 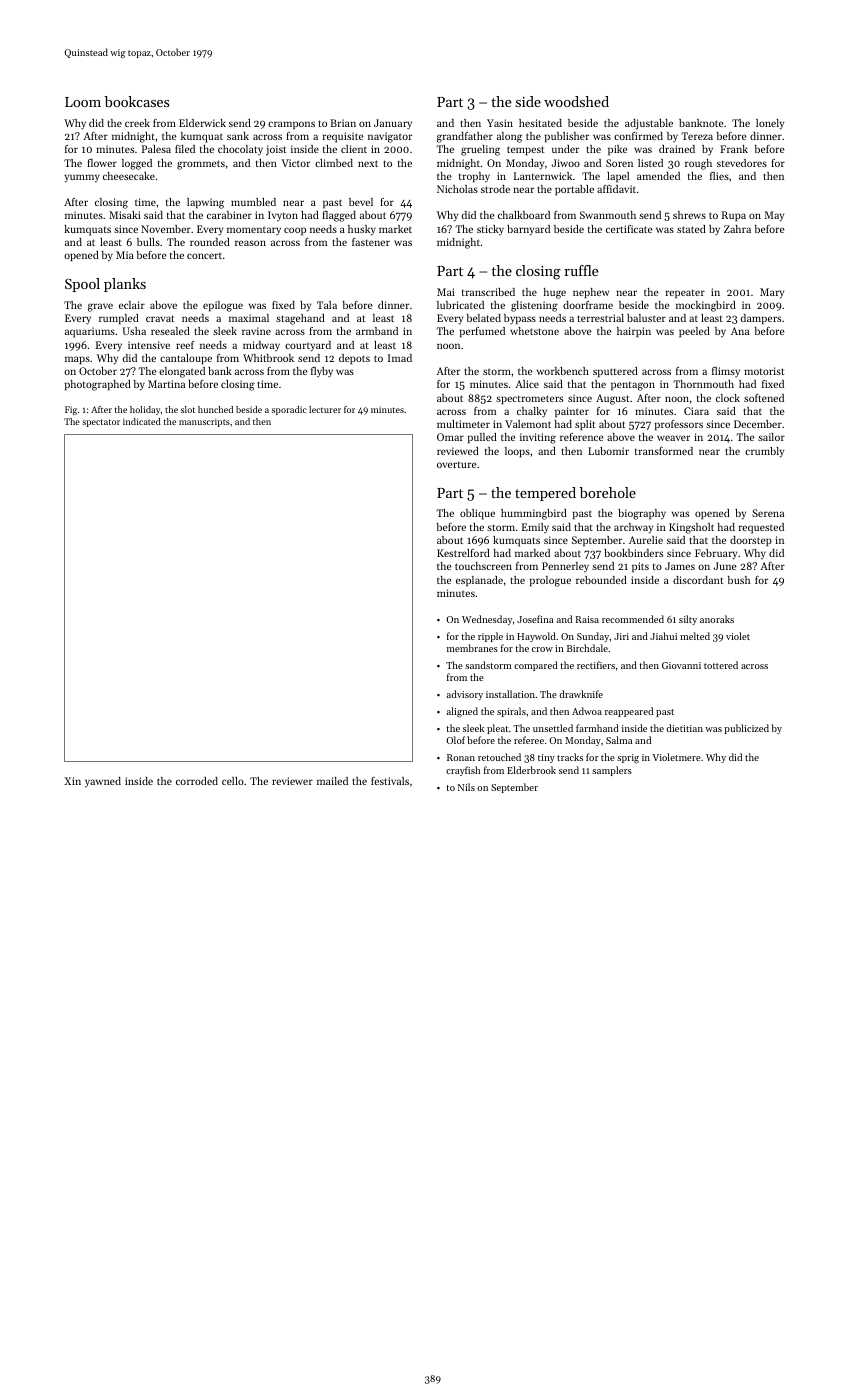 I want to click on Frank, so click(x=734, y=149).
